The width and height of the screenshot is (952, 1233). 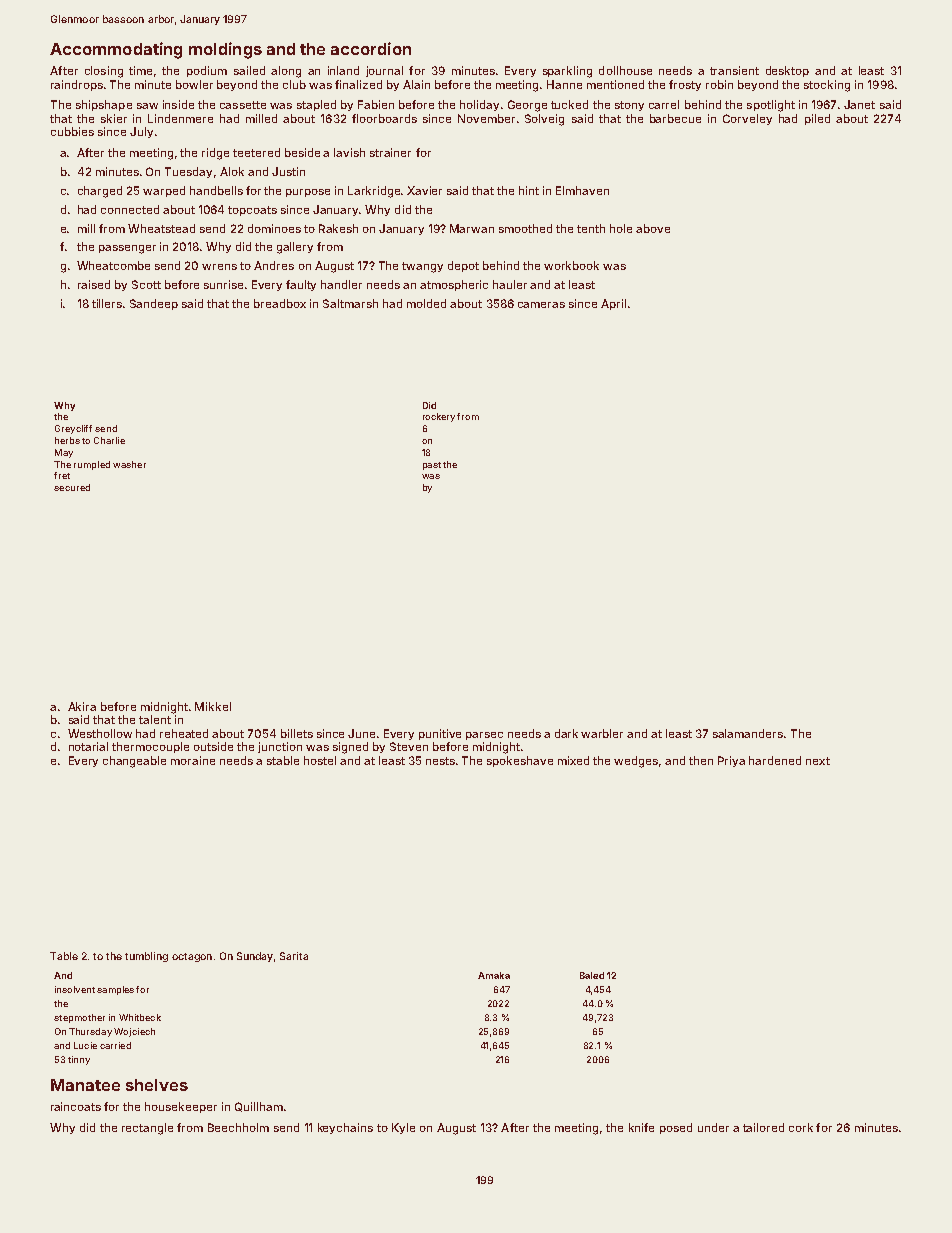 What do you see at coordinates (238, 1127) in the screenshot?
I see `Beechholm` at bounding box center [238, 1127].
